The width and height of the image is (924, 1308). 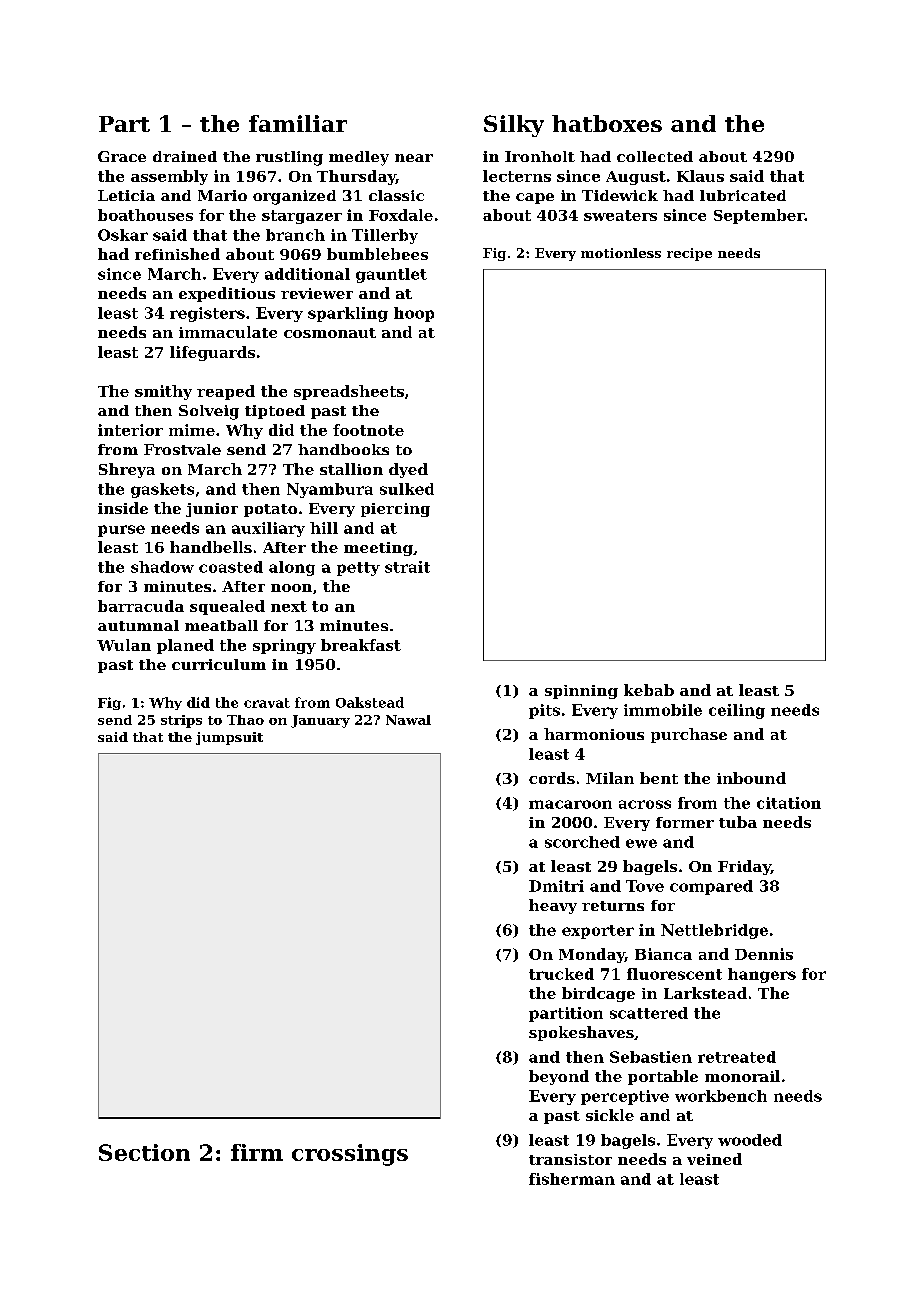 What do you see at coordinates (540, 156) in the image?
I see `Ironholt` at bounding box center [540, 156].
